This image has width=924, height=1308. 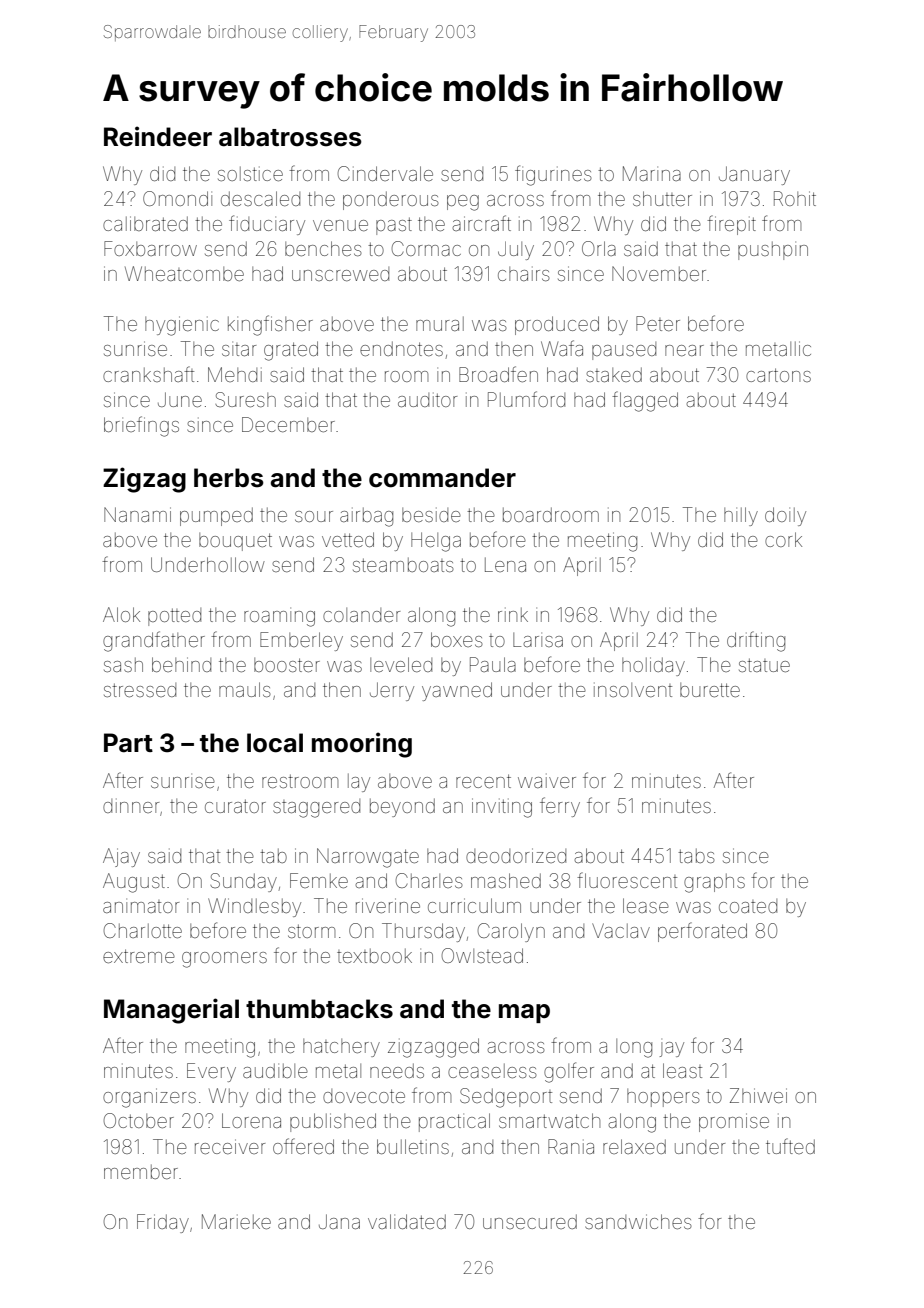 What do you see at coordinates (638, 1221) in the image?
I see `sandwiches` at bounding box center [638, 1221].
